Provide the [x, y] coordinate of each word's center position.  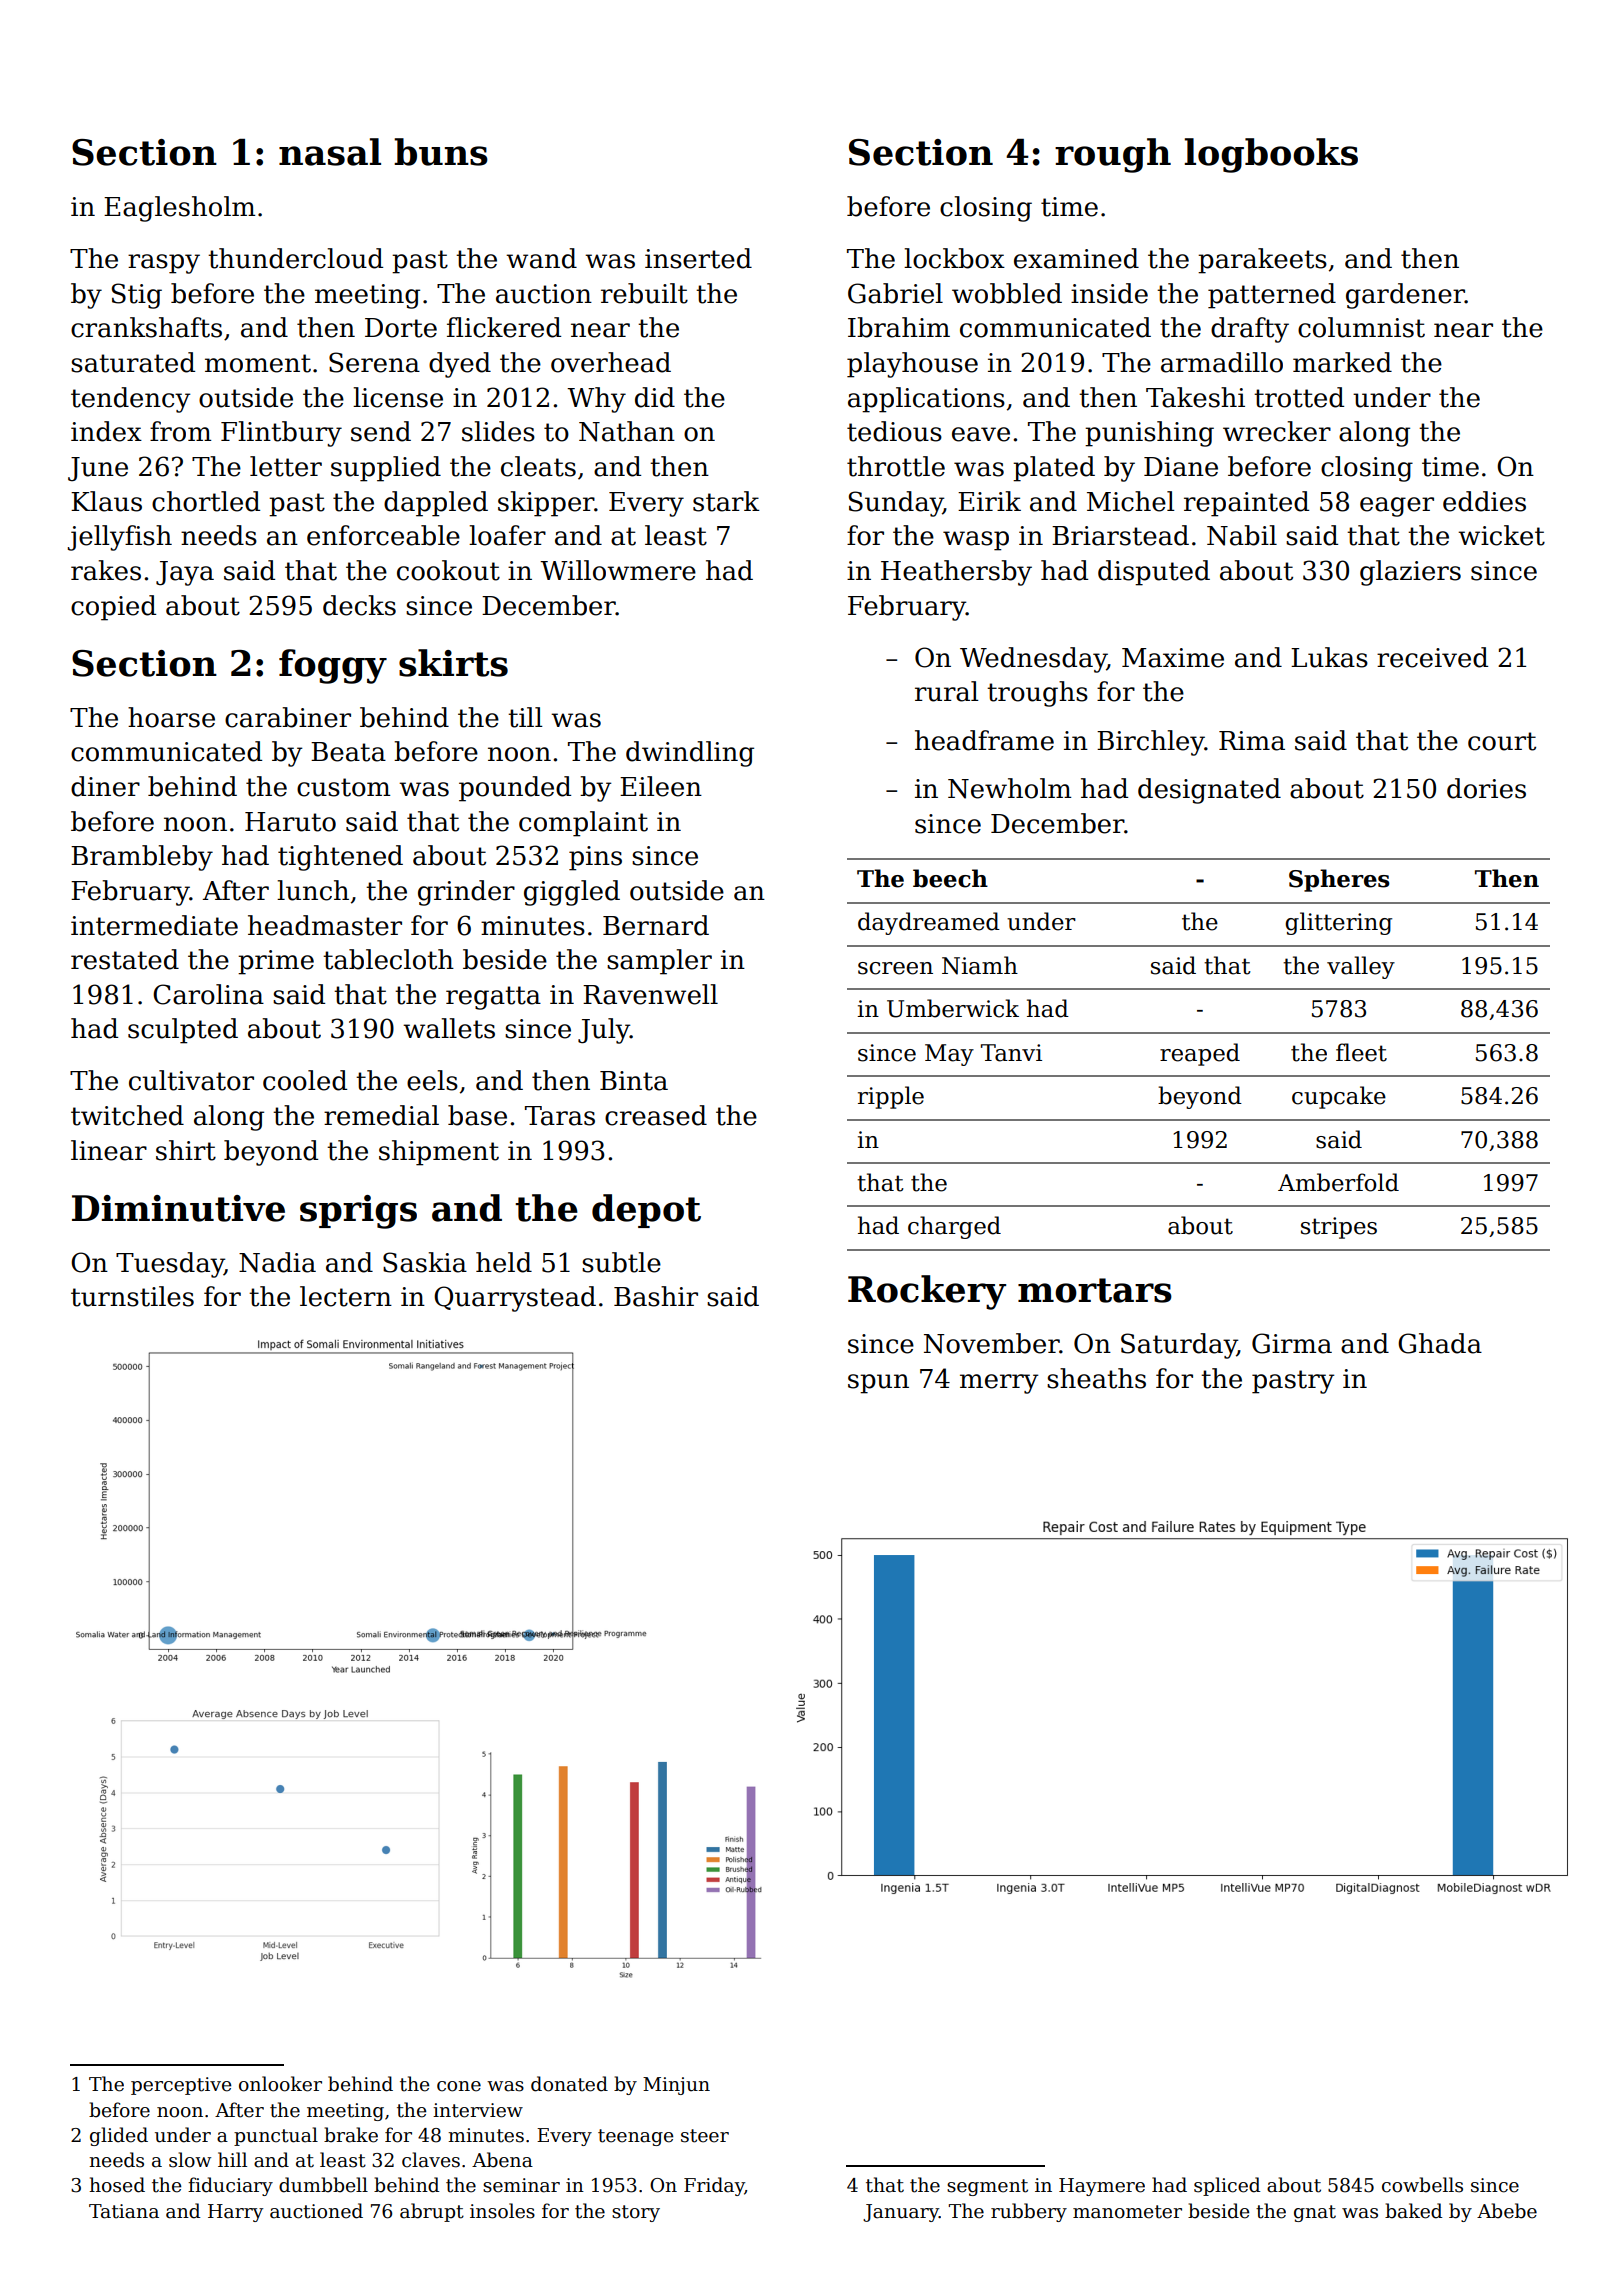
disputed [1154, 573]
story [636, 2213]
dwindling [690, 754]
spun [878, 1384]
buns [441, 152]
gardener [1405, 296]
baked [1413, 2211]
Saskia [425, 1262]
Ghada [1440, 1343]
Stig [137, 296]
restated [125, 959]
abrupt [432, 2212]
